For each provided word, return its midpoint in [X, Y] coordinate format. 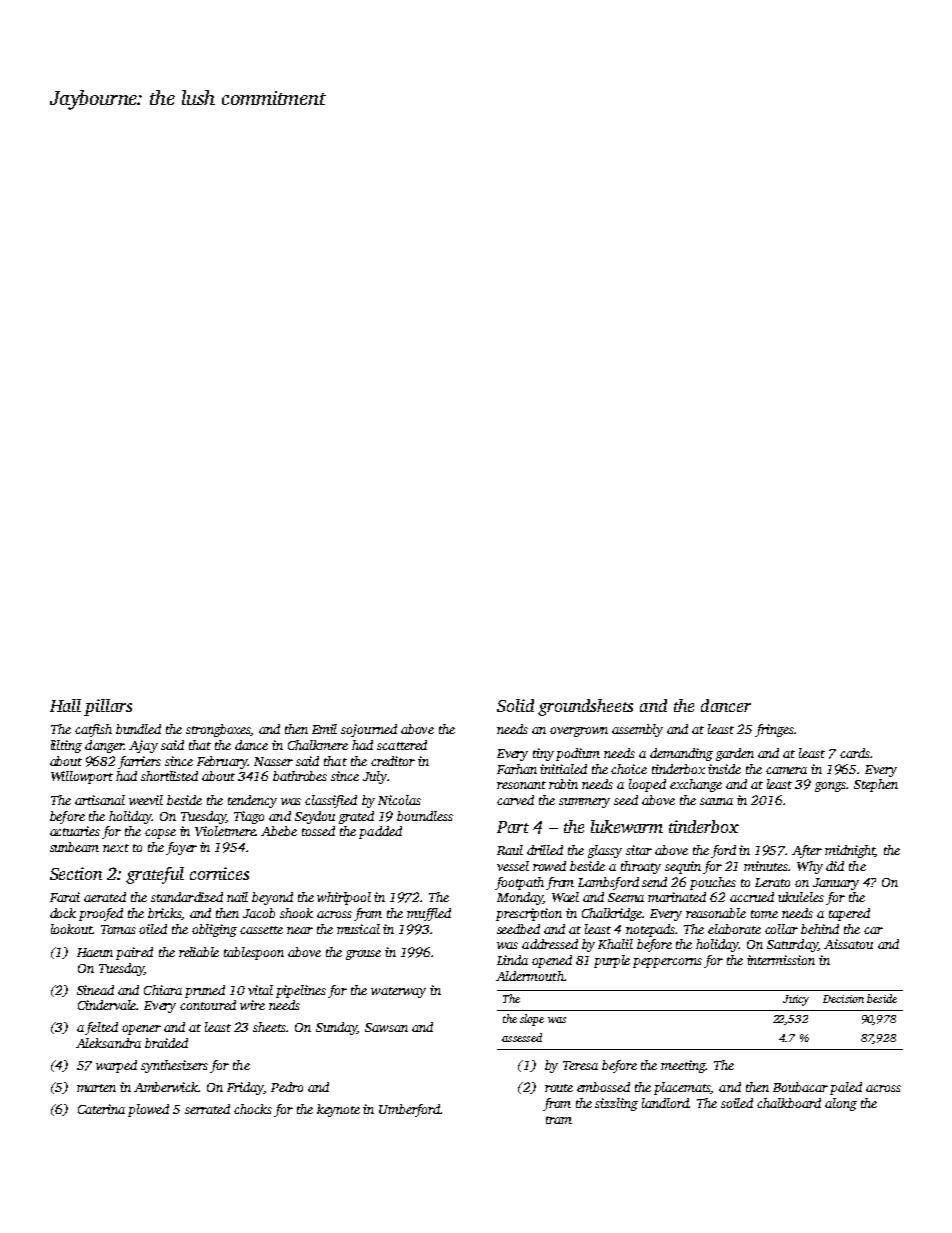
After [807, 851]
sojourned [369, 730]
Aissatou [848, 944]
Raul [510, 850]
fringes [774, 730]
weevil [146, 800]
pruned [205, 991]
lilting [66, 746]
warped [116, 1066]
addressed [550, 944]
